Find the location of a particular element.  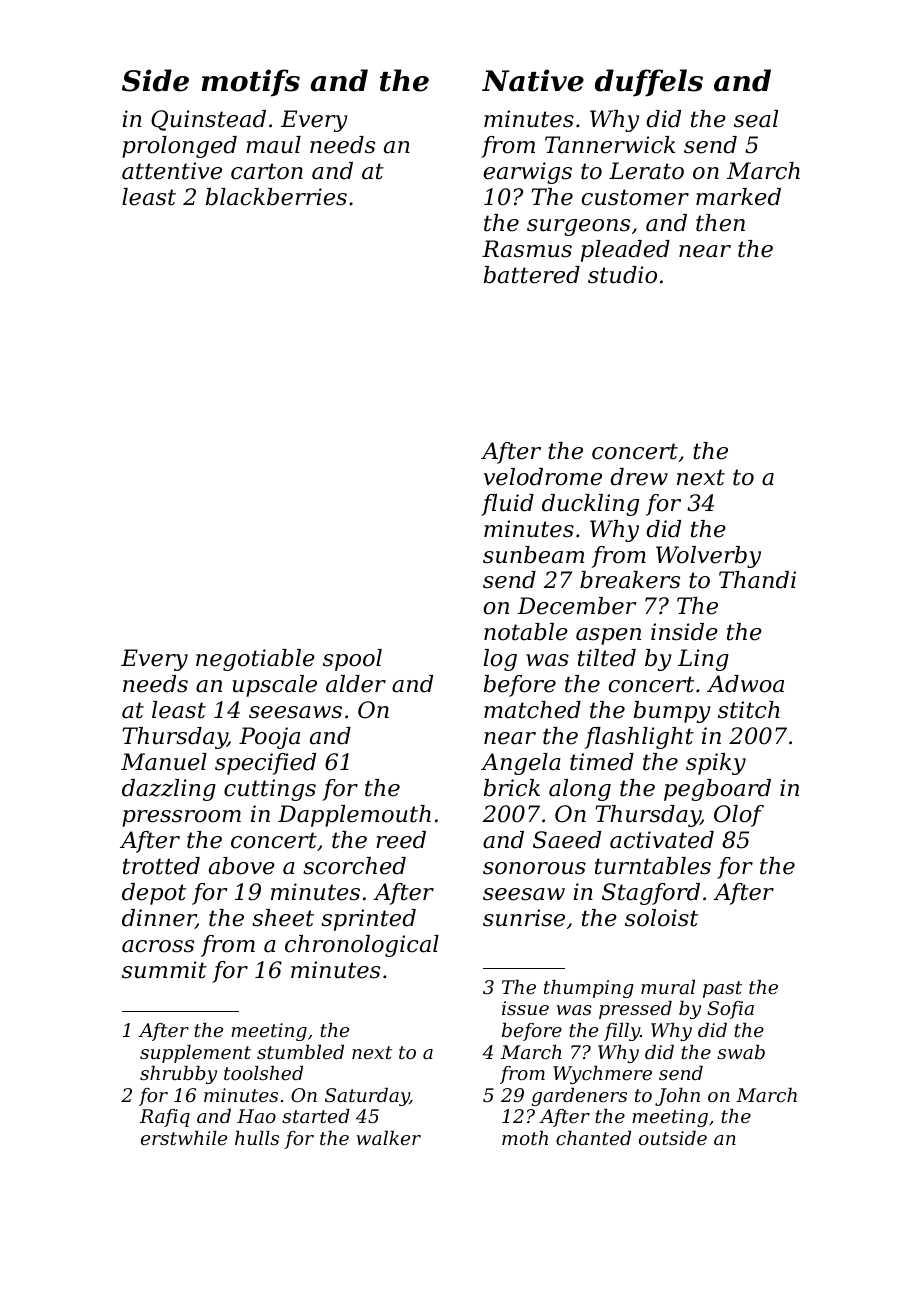

seal is located at coordinates (756, 119).
